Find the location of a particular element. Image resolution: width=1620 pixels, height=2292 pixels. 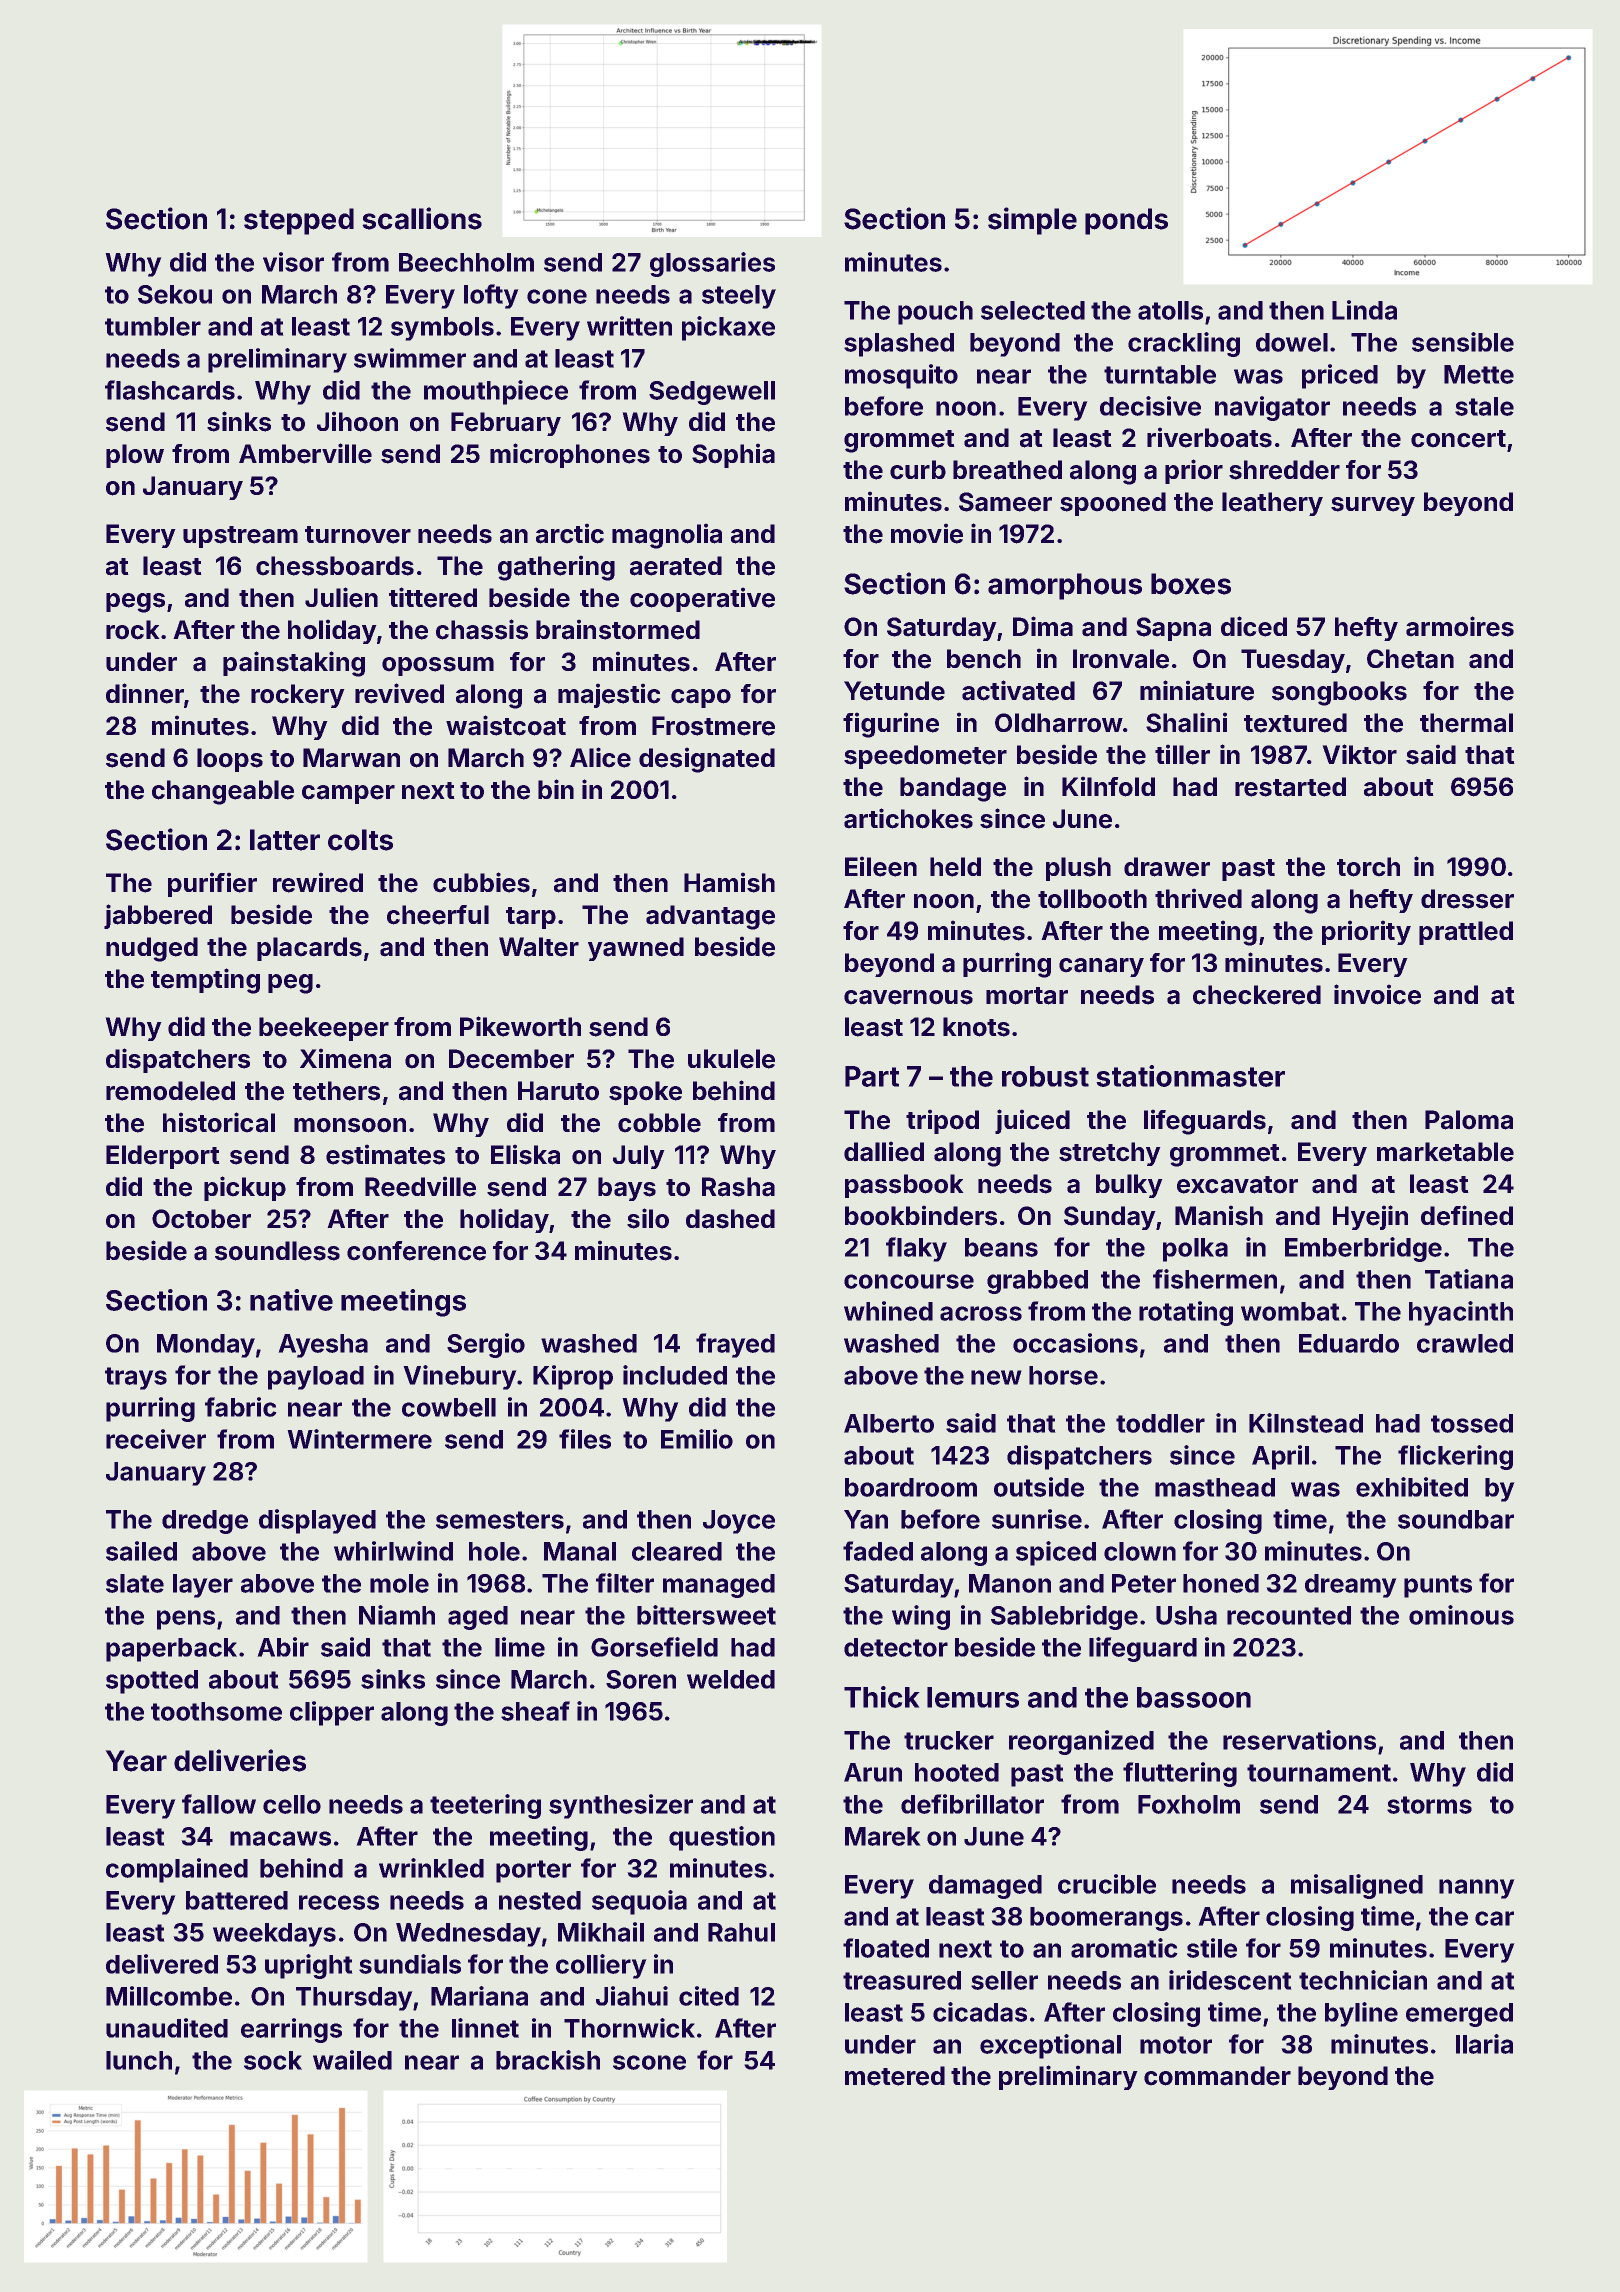

Sekou is located at coordinates (175, 294).
